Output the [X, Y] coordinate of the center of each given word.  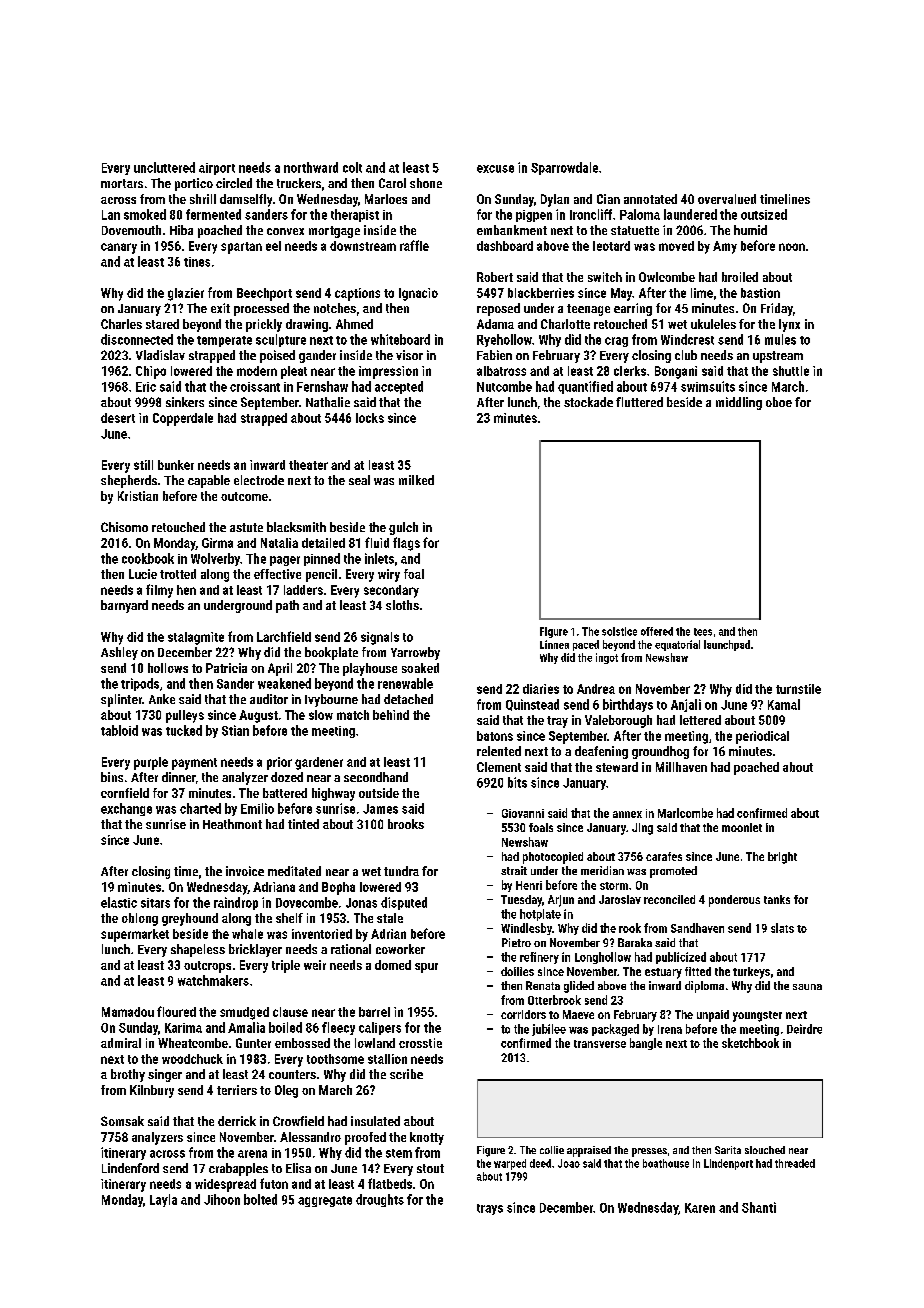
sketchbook [750, 1043]
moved [676, 246]
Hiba [181, 230]
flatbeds [390, 1183]
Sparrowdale [564, 168]
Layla [163, 1200]
